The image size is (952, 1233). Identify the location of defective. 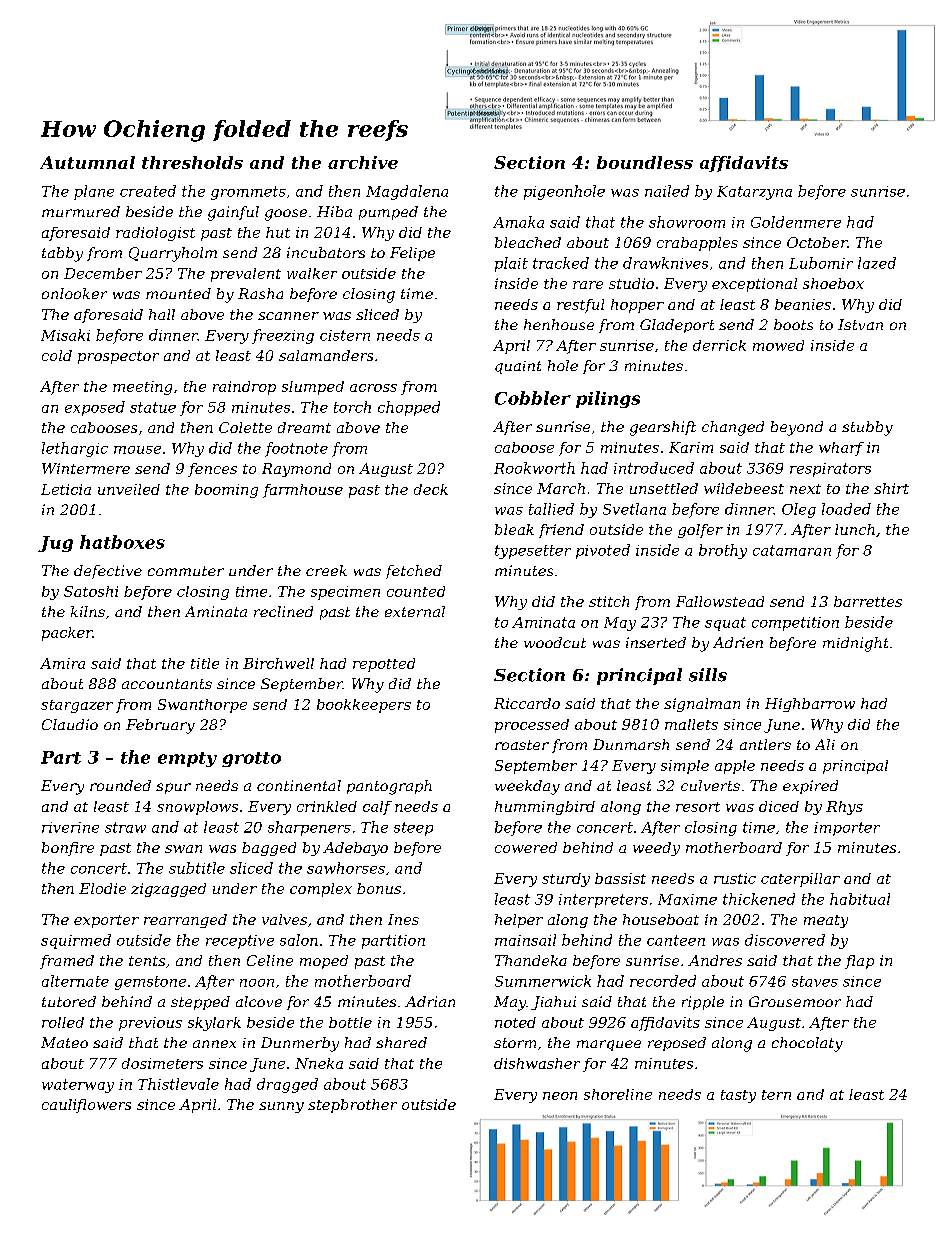
(108, 572).
